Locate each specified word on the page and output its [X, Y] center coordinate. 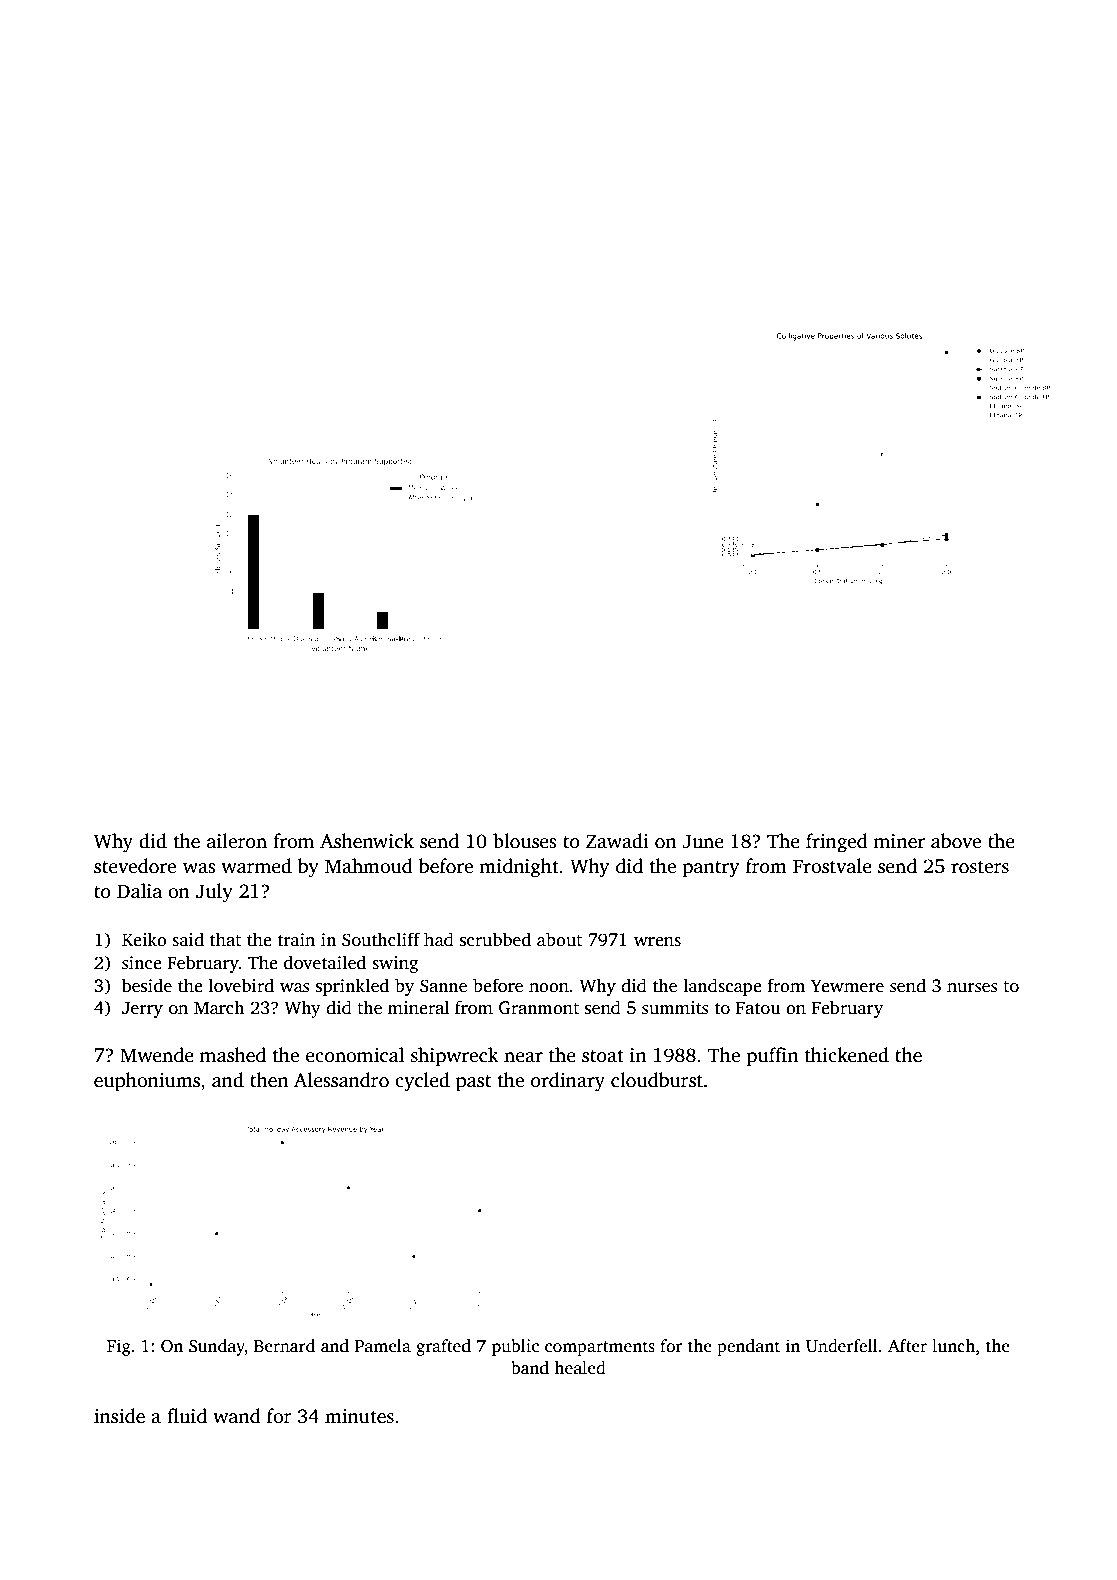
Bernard [284, 1346]
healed [580, 1368]
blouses [524, 841]
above [956, 841]
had [439, 939]
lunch [953, 1346]
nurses [972, 988]
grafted [443, 1347]
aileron [237, 841]
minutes [359, 1416]
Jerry [142, 1010]
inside [119, 1416]
